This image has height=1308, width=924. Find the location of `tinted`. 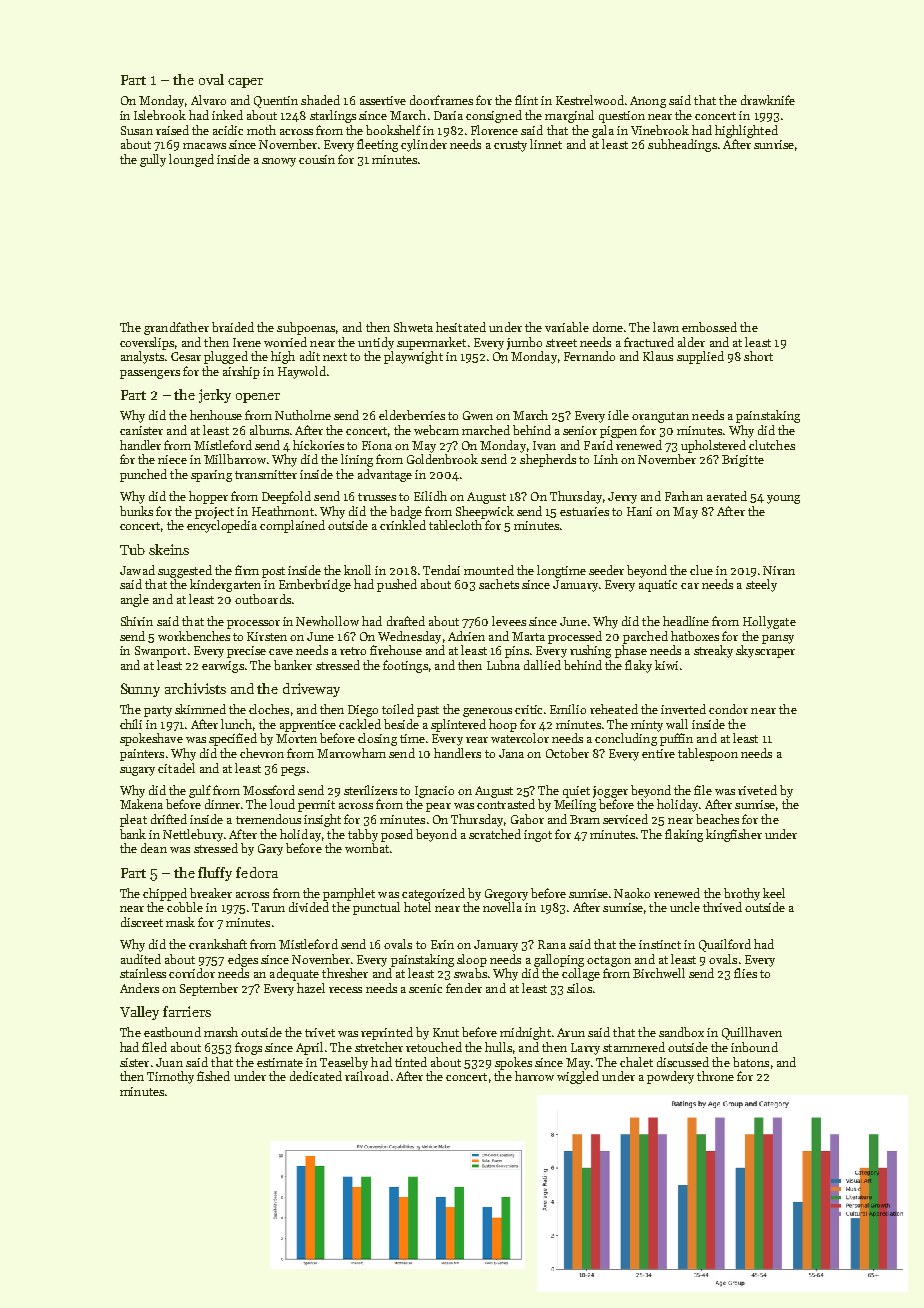

tinted is located at coordinates (411, 1062).
